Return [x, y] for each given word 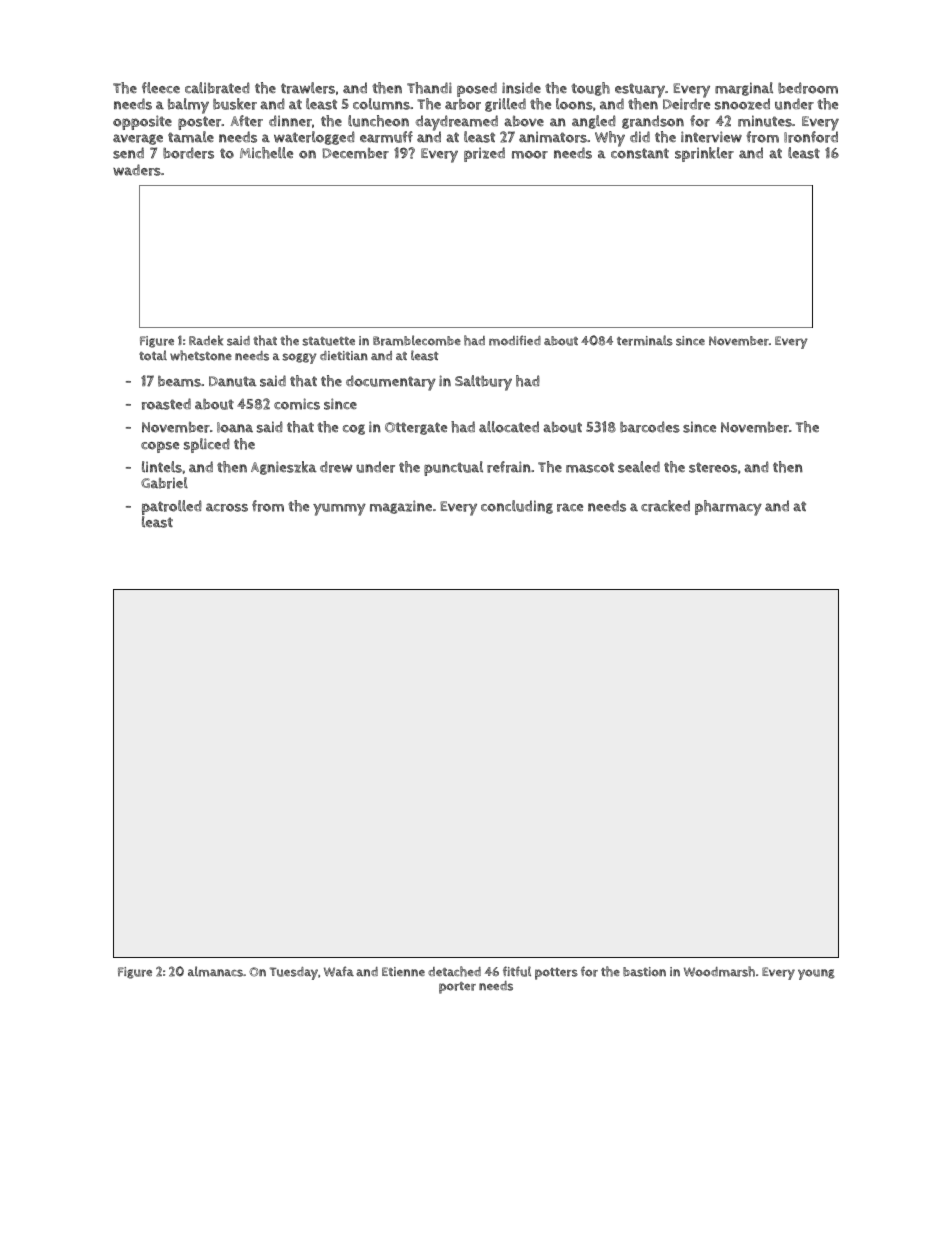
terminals [645, 340]
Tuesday [294, 973]
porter [457, 988]
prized [484, 154]
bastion [644, 972]
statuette [328, 341]
